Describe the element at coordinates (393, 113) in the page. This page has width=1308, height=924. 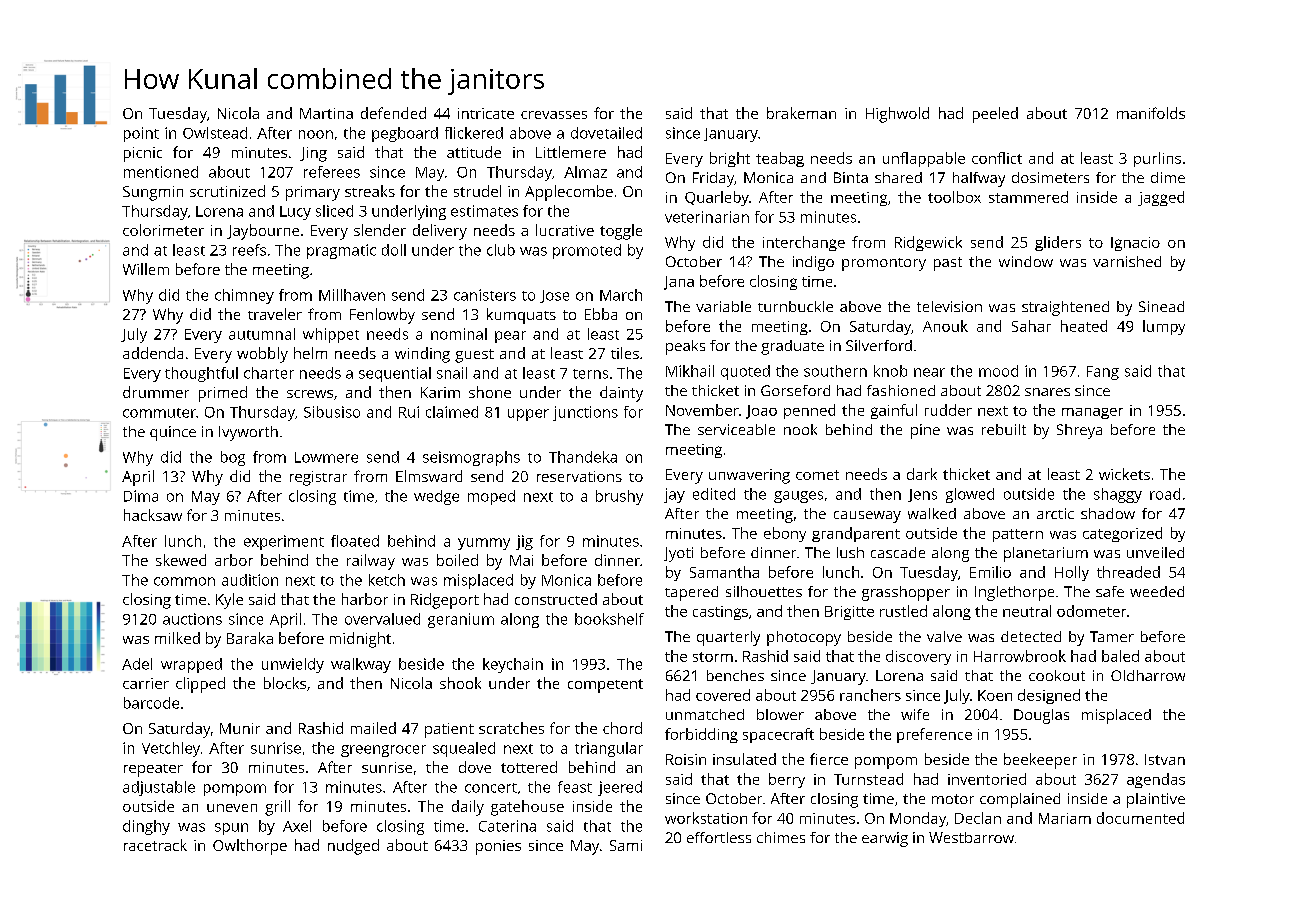
I see `defended` at that location.
